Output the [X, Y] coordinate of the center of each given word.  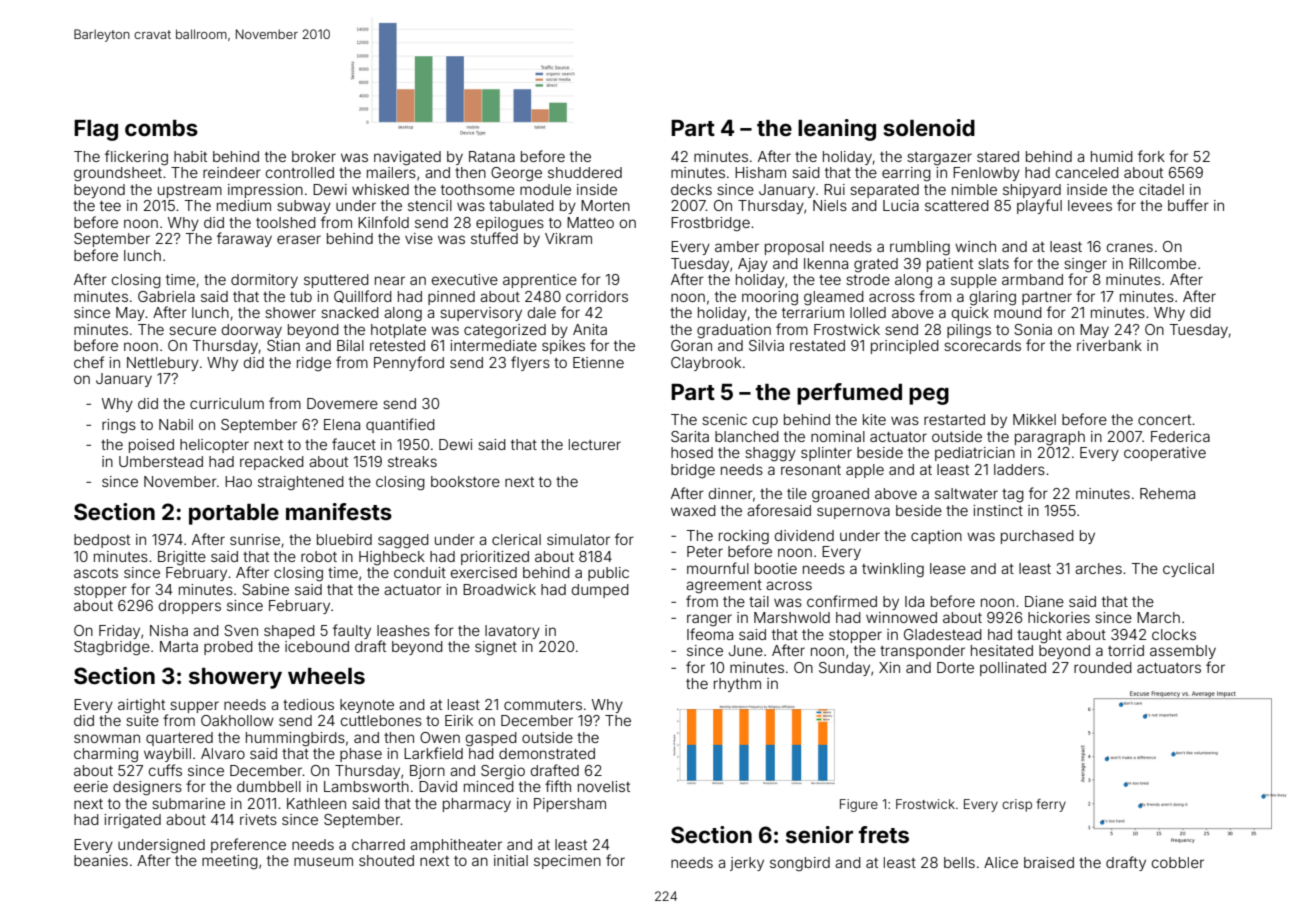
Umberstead [161, 461]
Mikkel [1034, 419]
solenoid [929, 127]
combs [161, 128]
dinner [730, 493]
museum [323, 861]
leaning [837, 130]
